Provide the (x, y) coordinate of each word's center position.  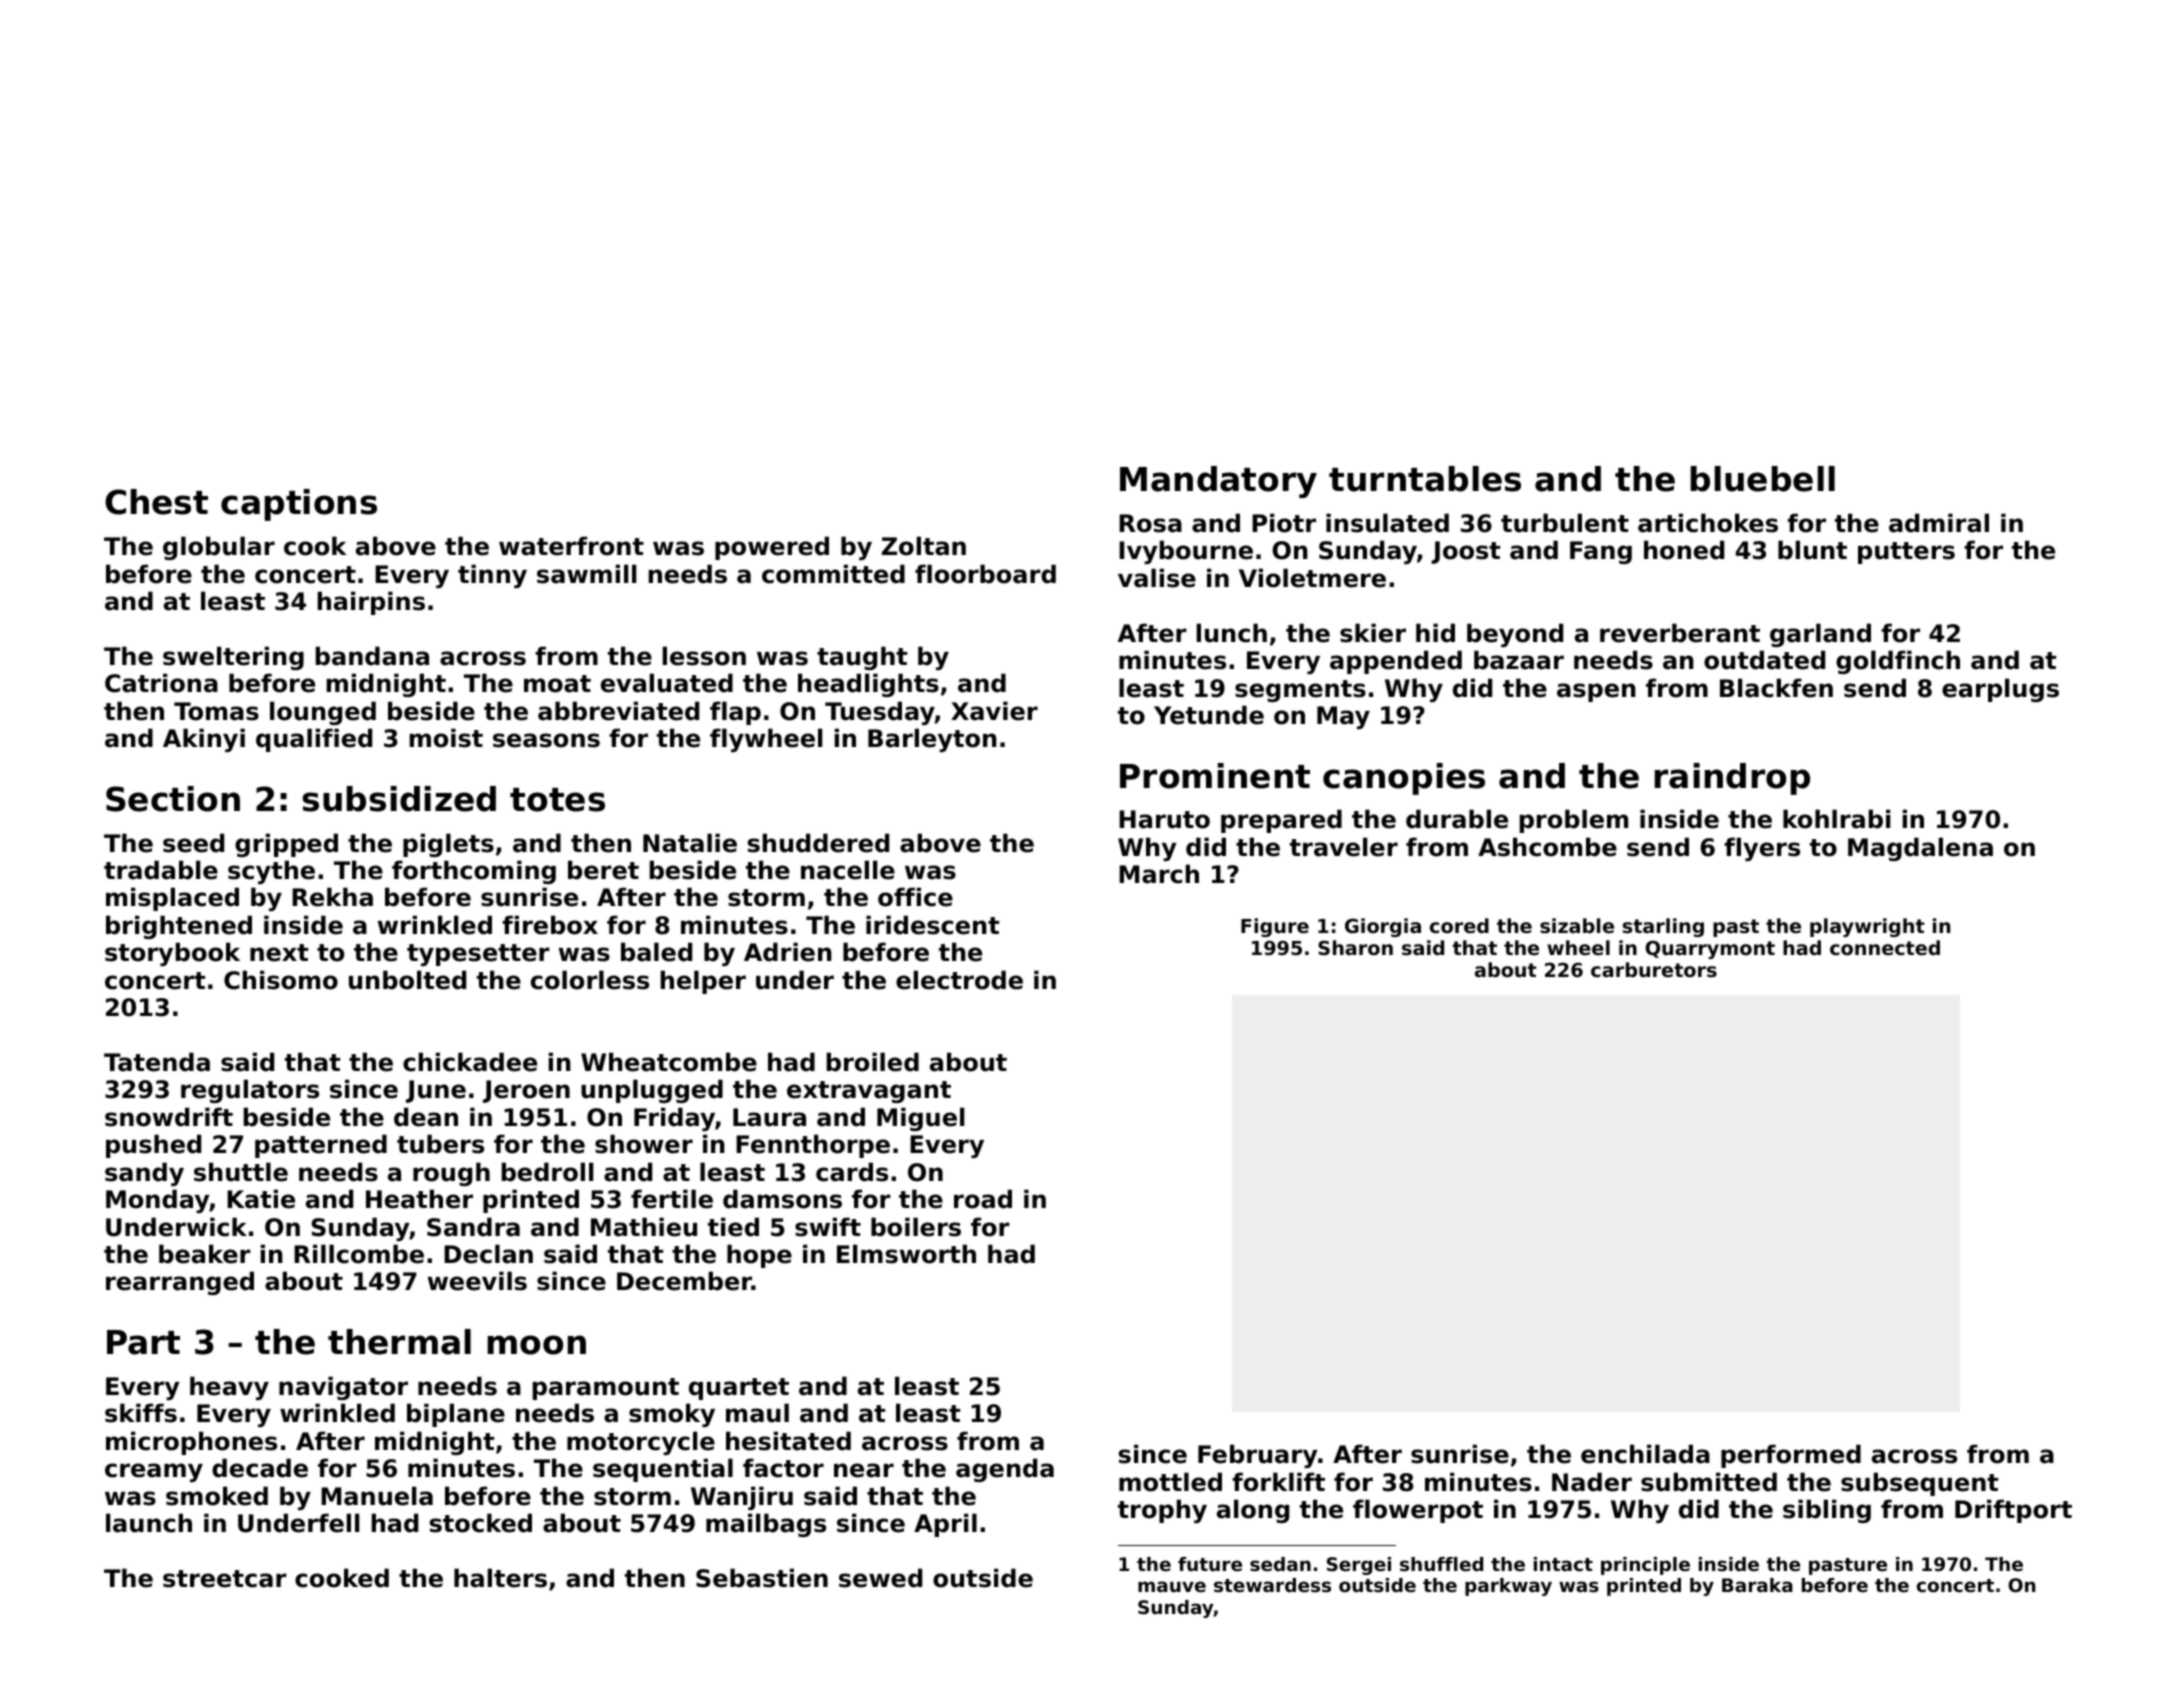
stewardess (1272, 1585)
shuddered (818, 843)
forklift (1278, 1482)
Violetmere (1312, 578)
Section (173, 799)
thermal (399, 1342)
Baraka (1757, 1585)
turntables (1425, 479)
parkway (1508, 1587)
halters (500, 1578)
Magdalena (1920, 849)
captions (299, 505)
